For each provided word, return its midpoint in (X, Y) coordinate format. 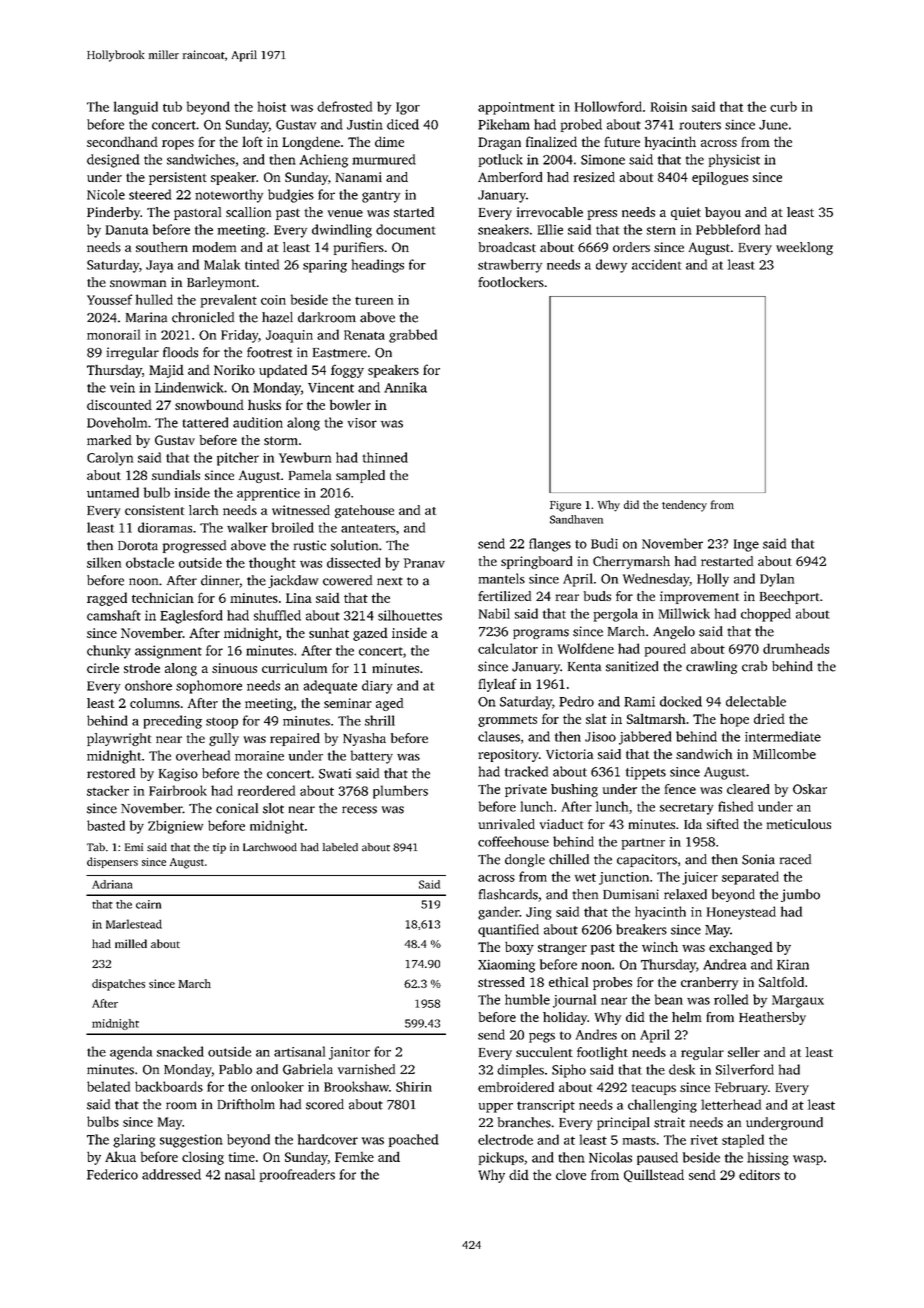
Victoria (569, 754)
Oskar (810, 789)
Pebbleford (728, 229)
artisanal (299, 1051)
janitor (349, 1053)
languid (136, 108)
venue (345, 213)
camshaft (114, 615)
